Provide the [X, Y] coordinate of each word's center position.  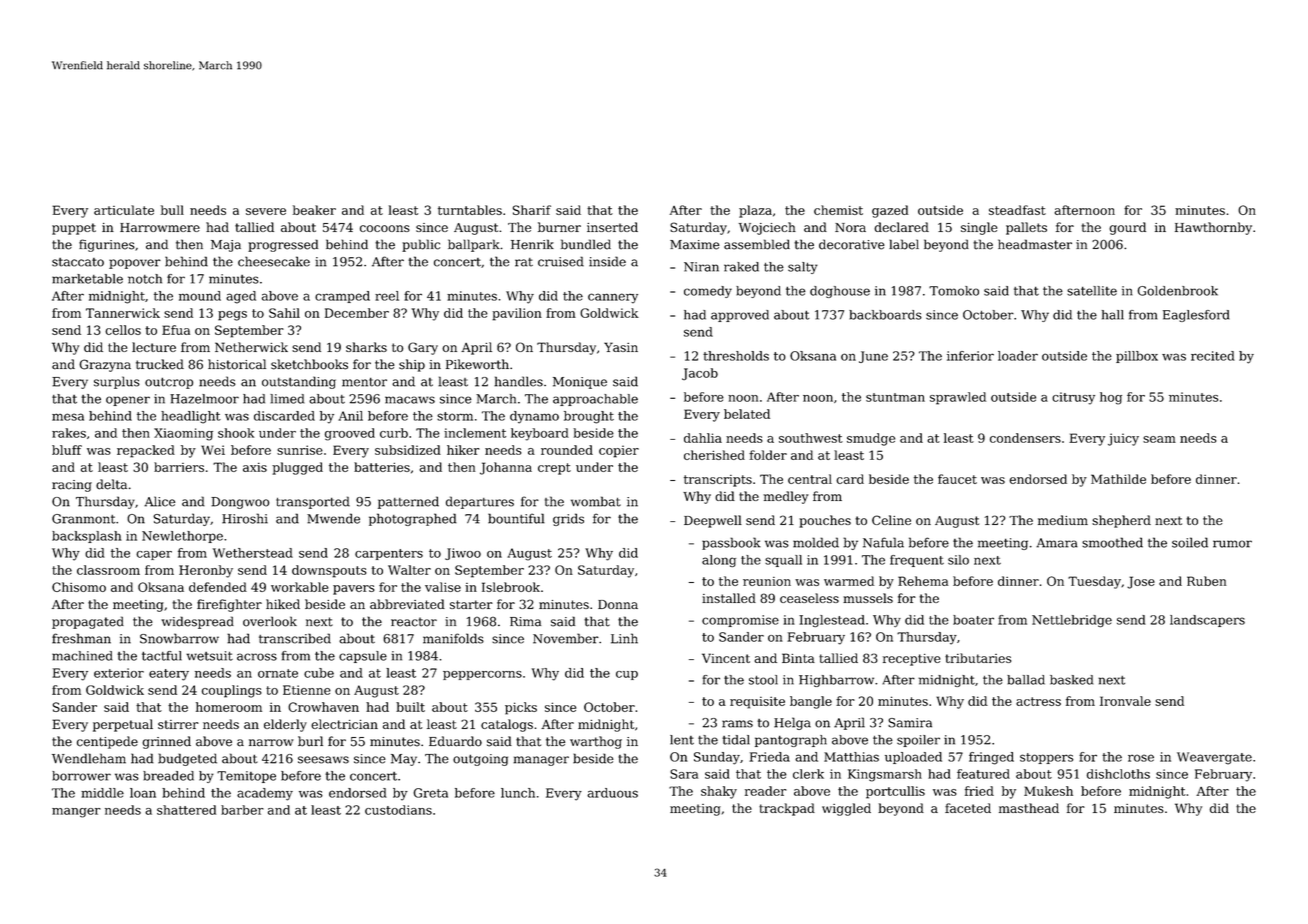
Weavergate [1214, 758]
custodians [398, 810]
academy [265, 794]
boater [973, 620]
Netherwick [251, 347]
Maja [226, 246]
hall [1113, 315]
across [257, 657]
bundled [586, 244]
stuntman [895, 397]
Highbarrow [836, 681]
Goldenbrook [1178, 291]
